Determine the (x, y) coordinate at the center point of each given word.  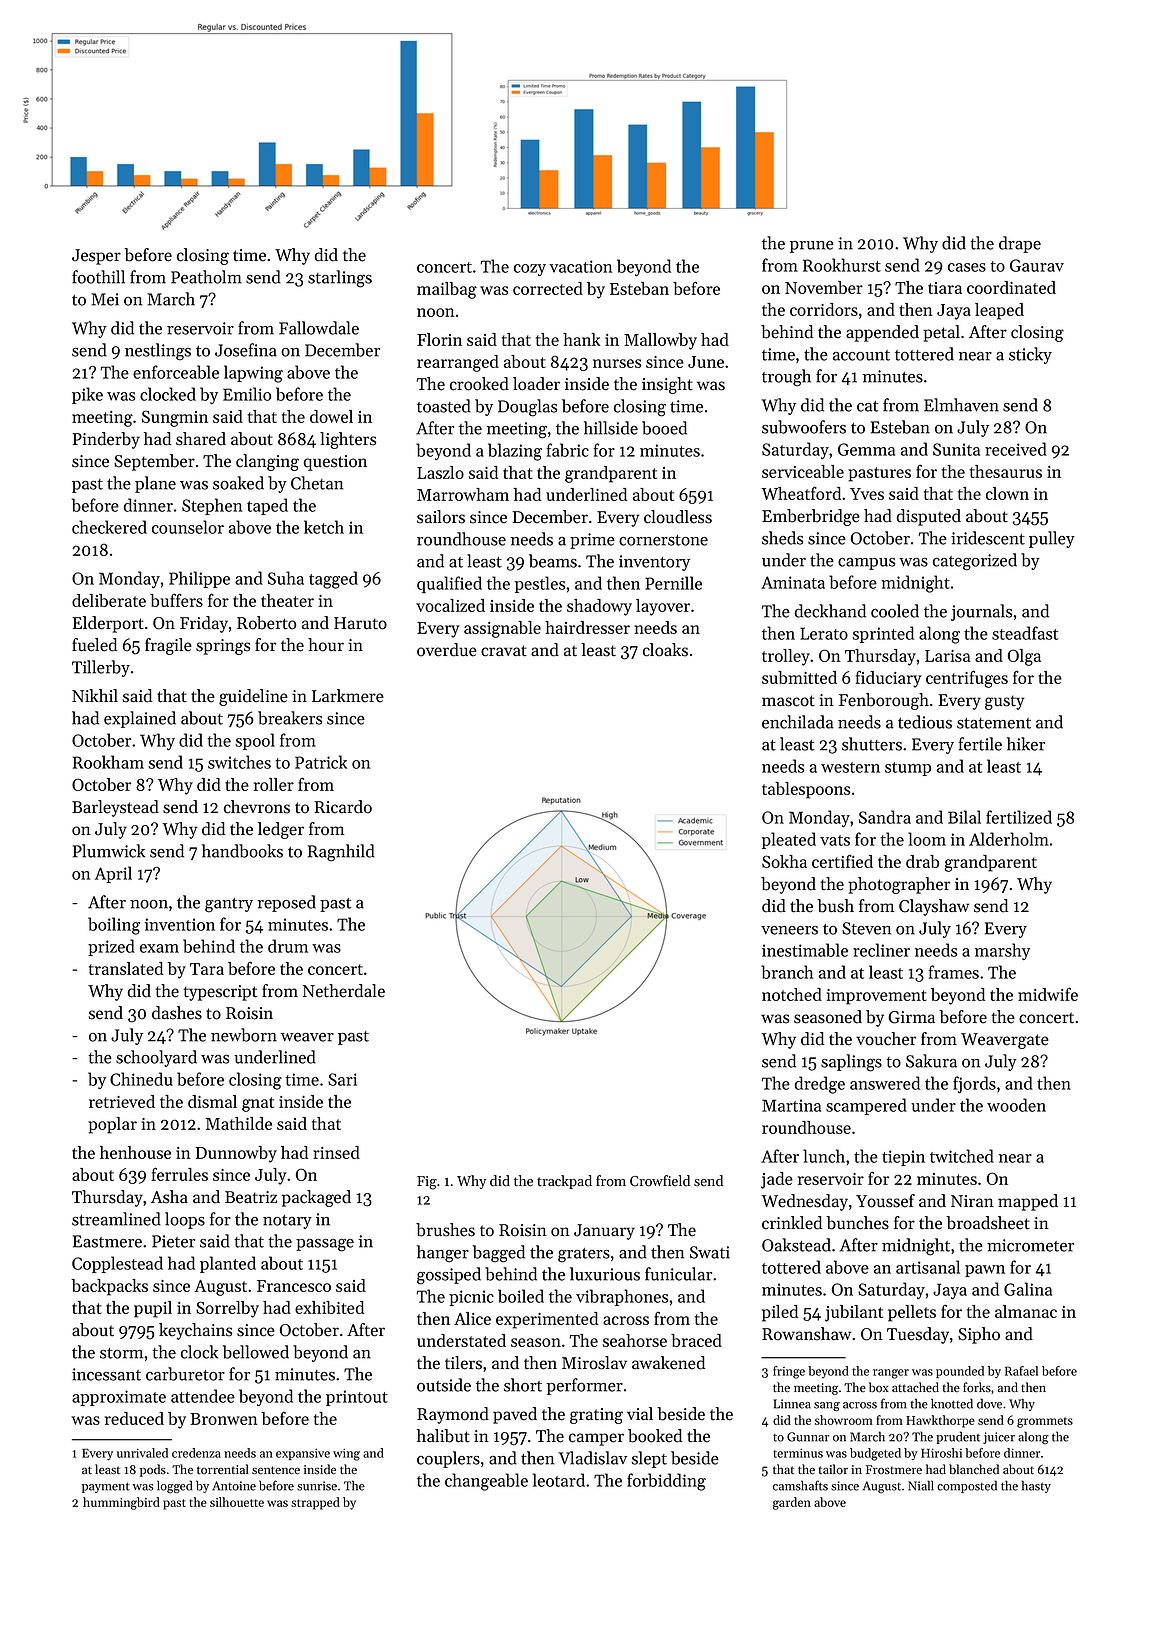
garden (792, 1503)
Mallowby (660, 341)
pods (153, 1470)
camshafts (800, 1485)
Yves (867, 494)
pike (87, 395)
